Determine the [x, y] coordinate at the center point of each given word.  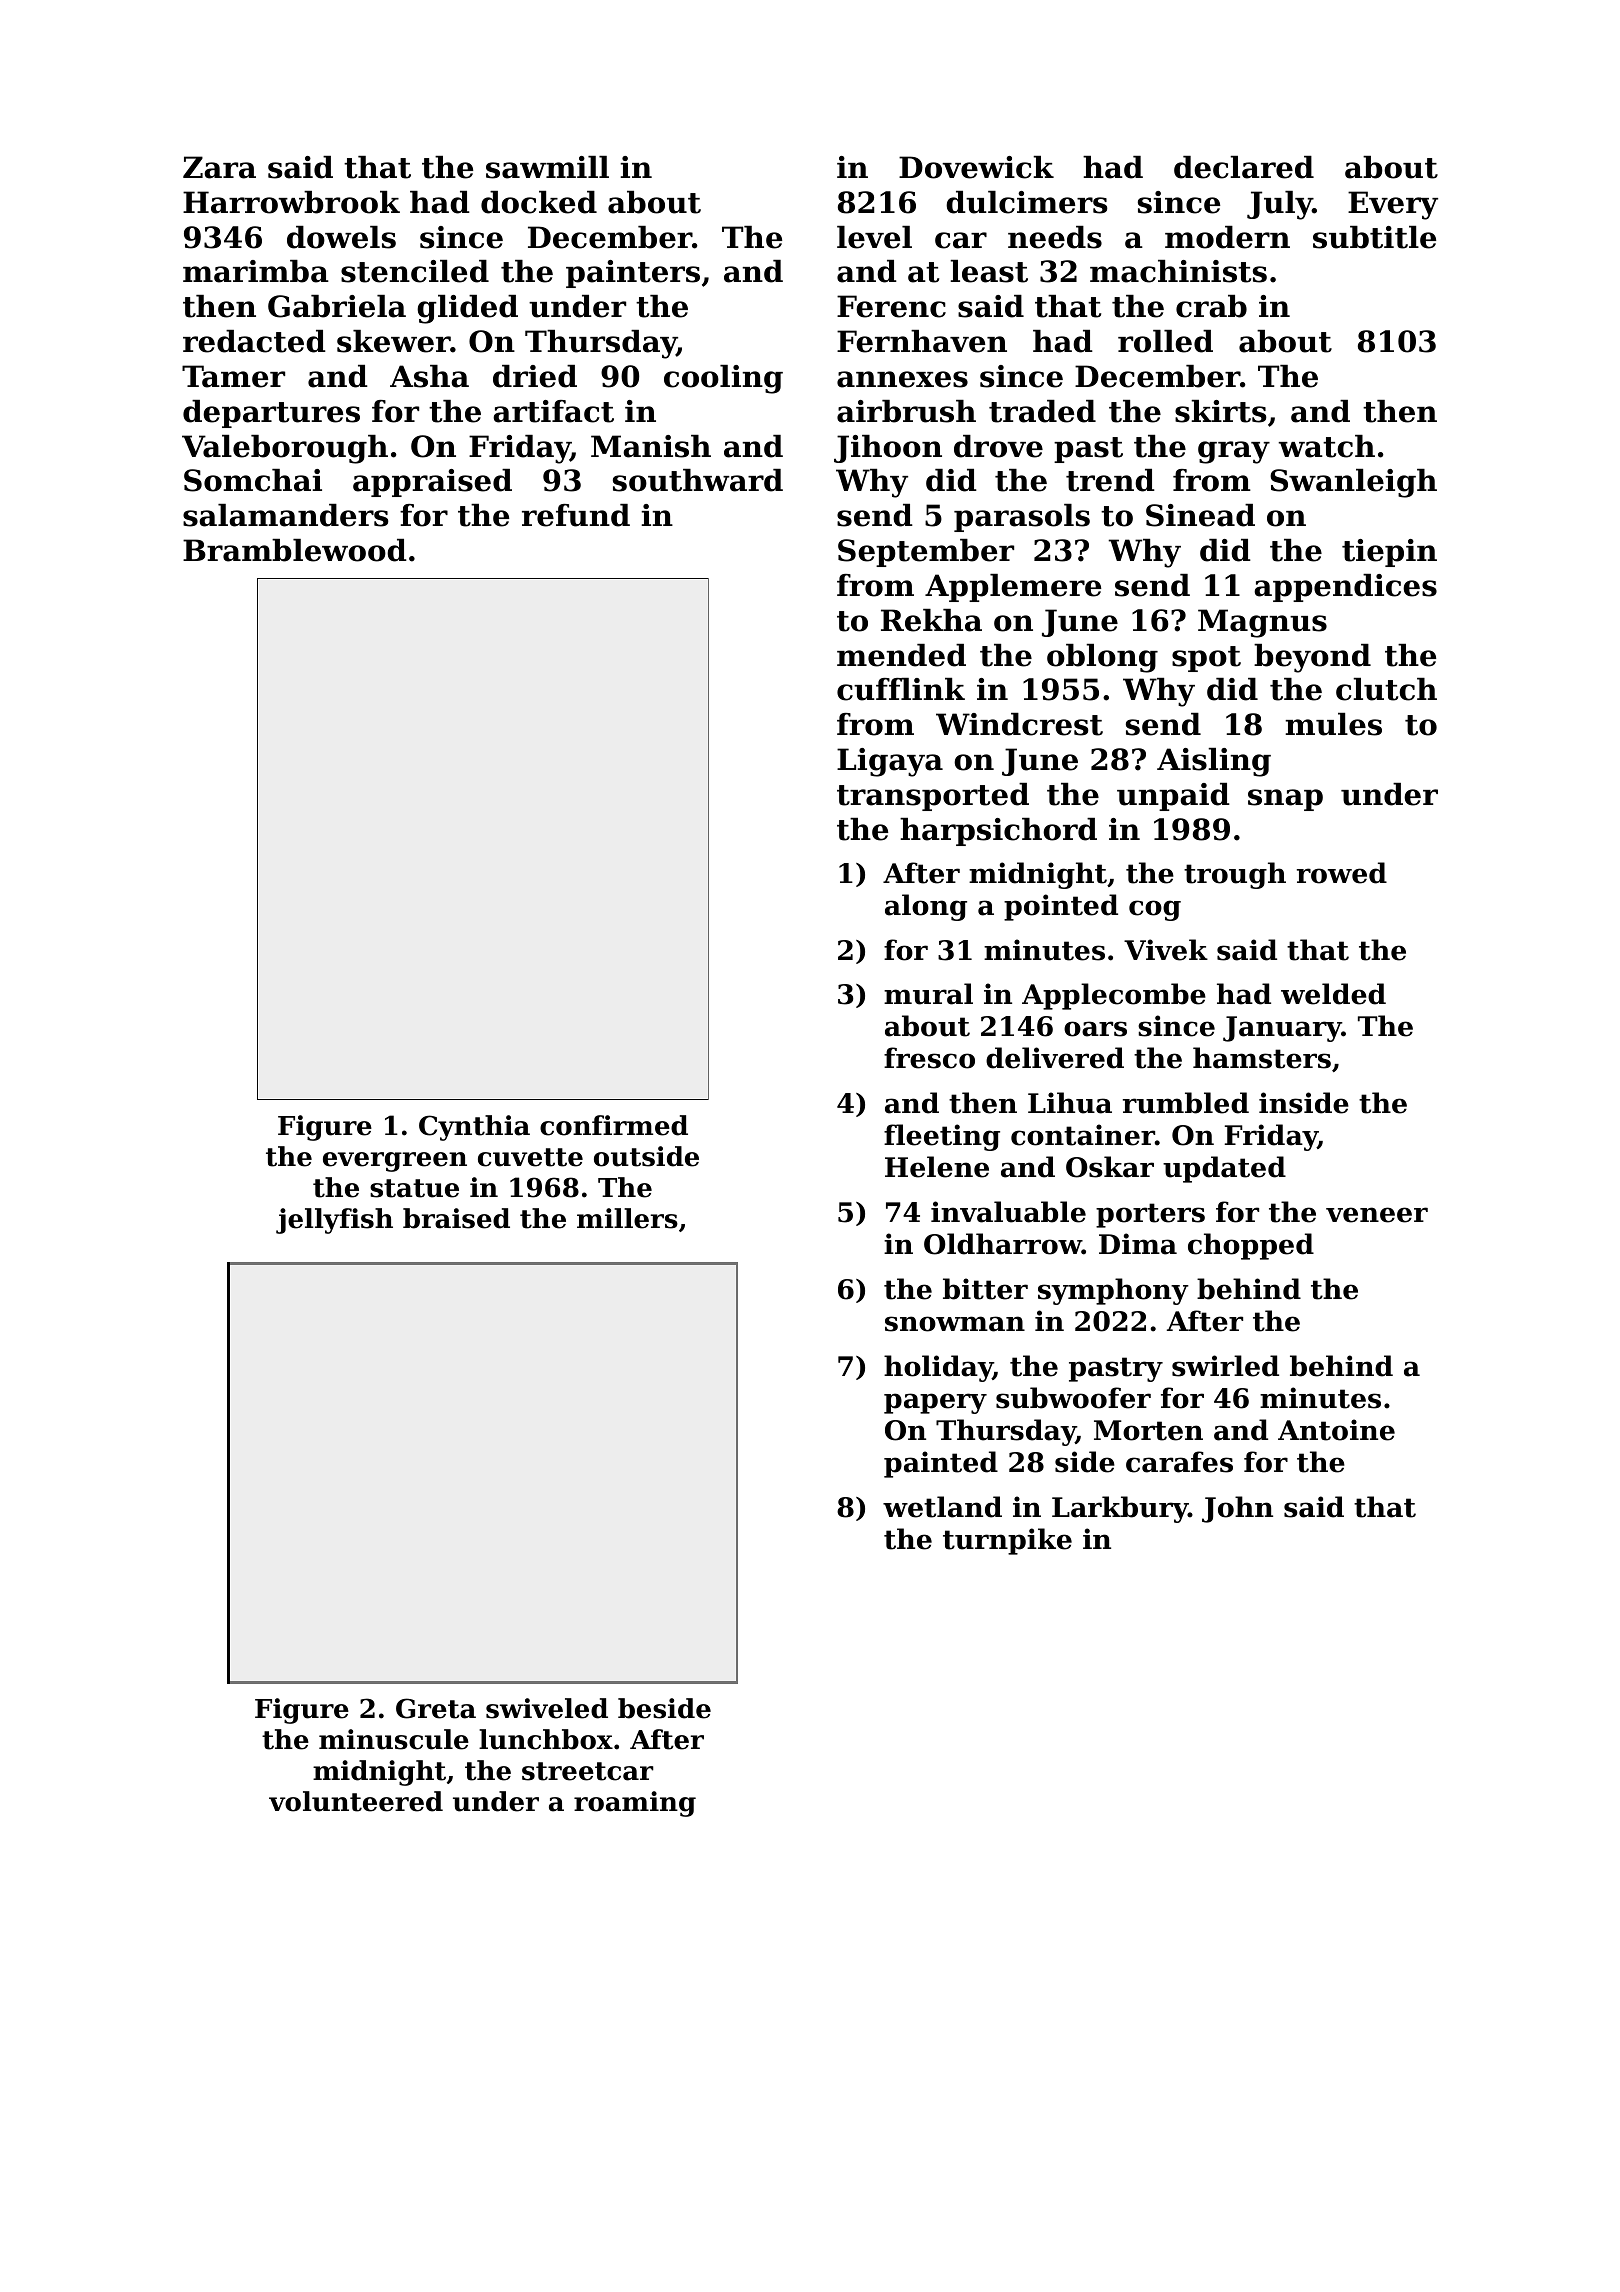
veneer [1377, 1215]
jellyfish [334, 1221]
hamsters [1262, 1058]
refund [576, 515]
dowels [341, 237]
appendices [1345, 588]
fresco [929, 1058]
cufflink [901, 689]
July [1280, 205]
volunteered [356, 1801]
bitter [985, 1289]
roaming [635, 1804]
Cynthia [474, 1128]
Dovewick [976, 167]
